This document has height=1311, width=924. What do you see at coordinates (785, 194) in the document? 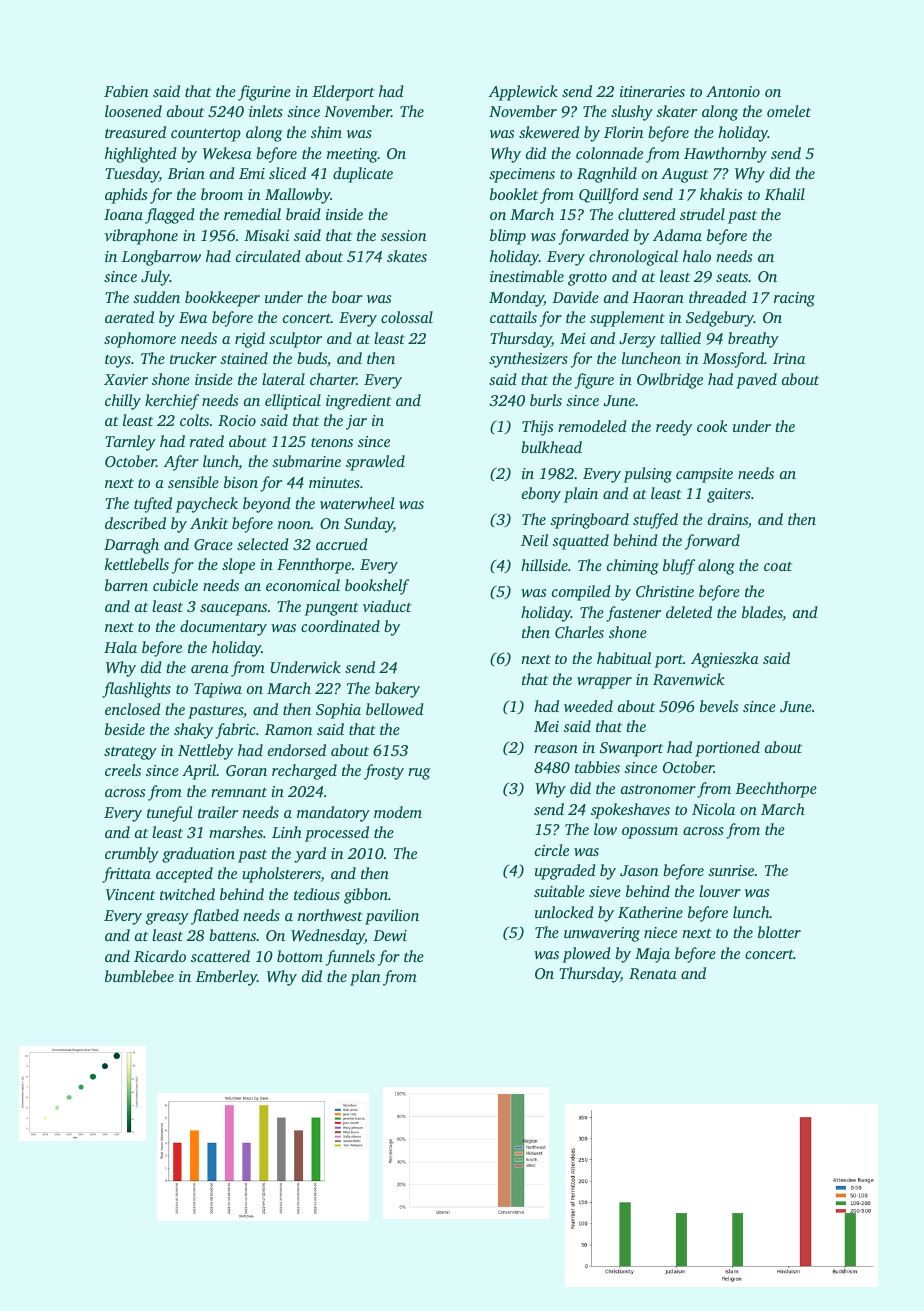
I see `Khalil` at bounding box center [785, 194].
